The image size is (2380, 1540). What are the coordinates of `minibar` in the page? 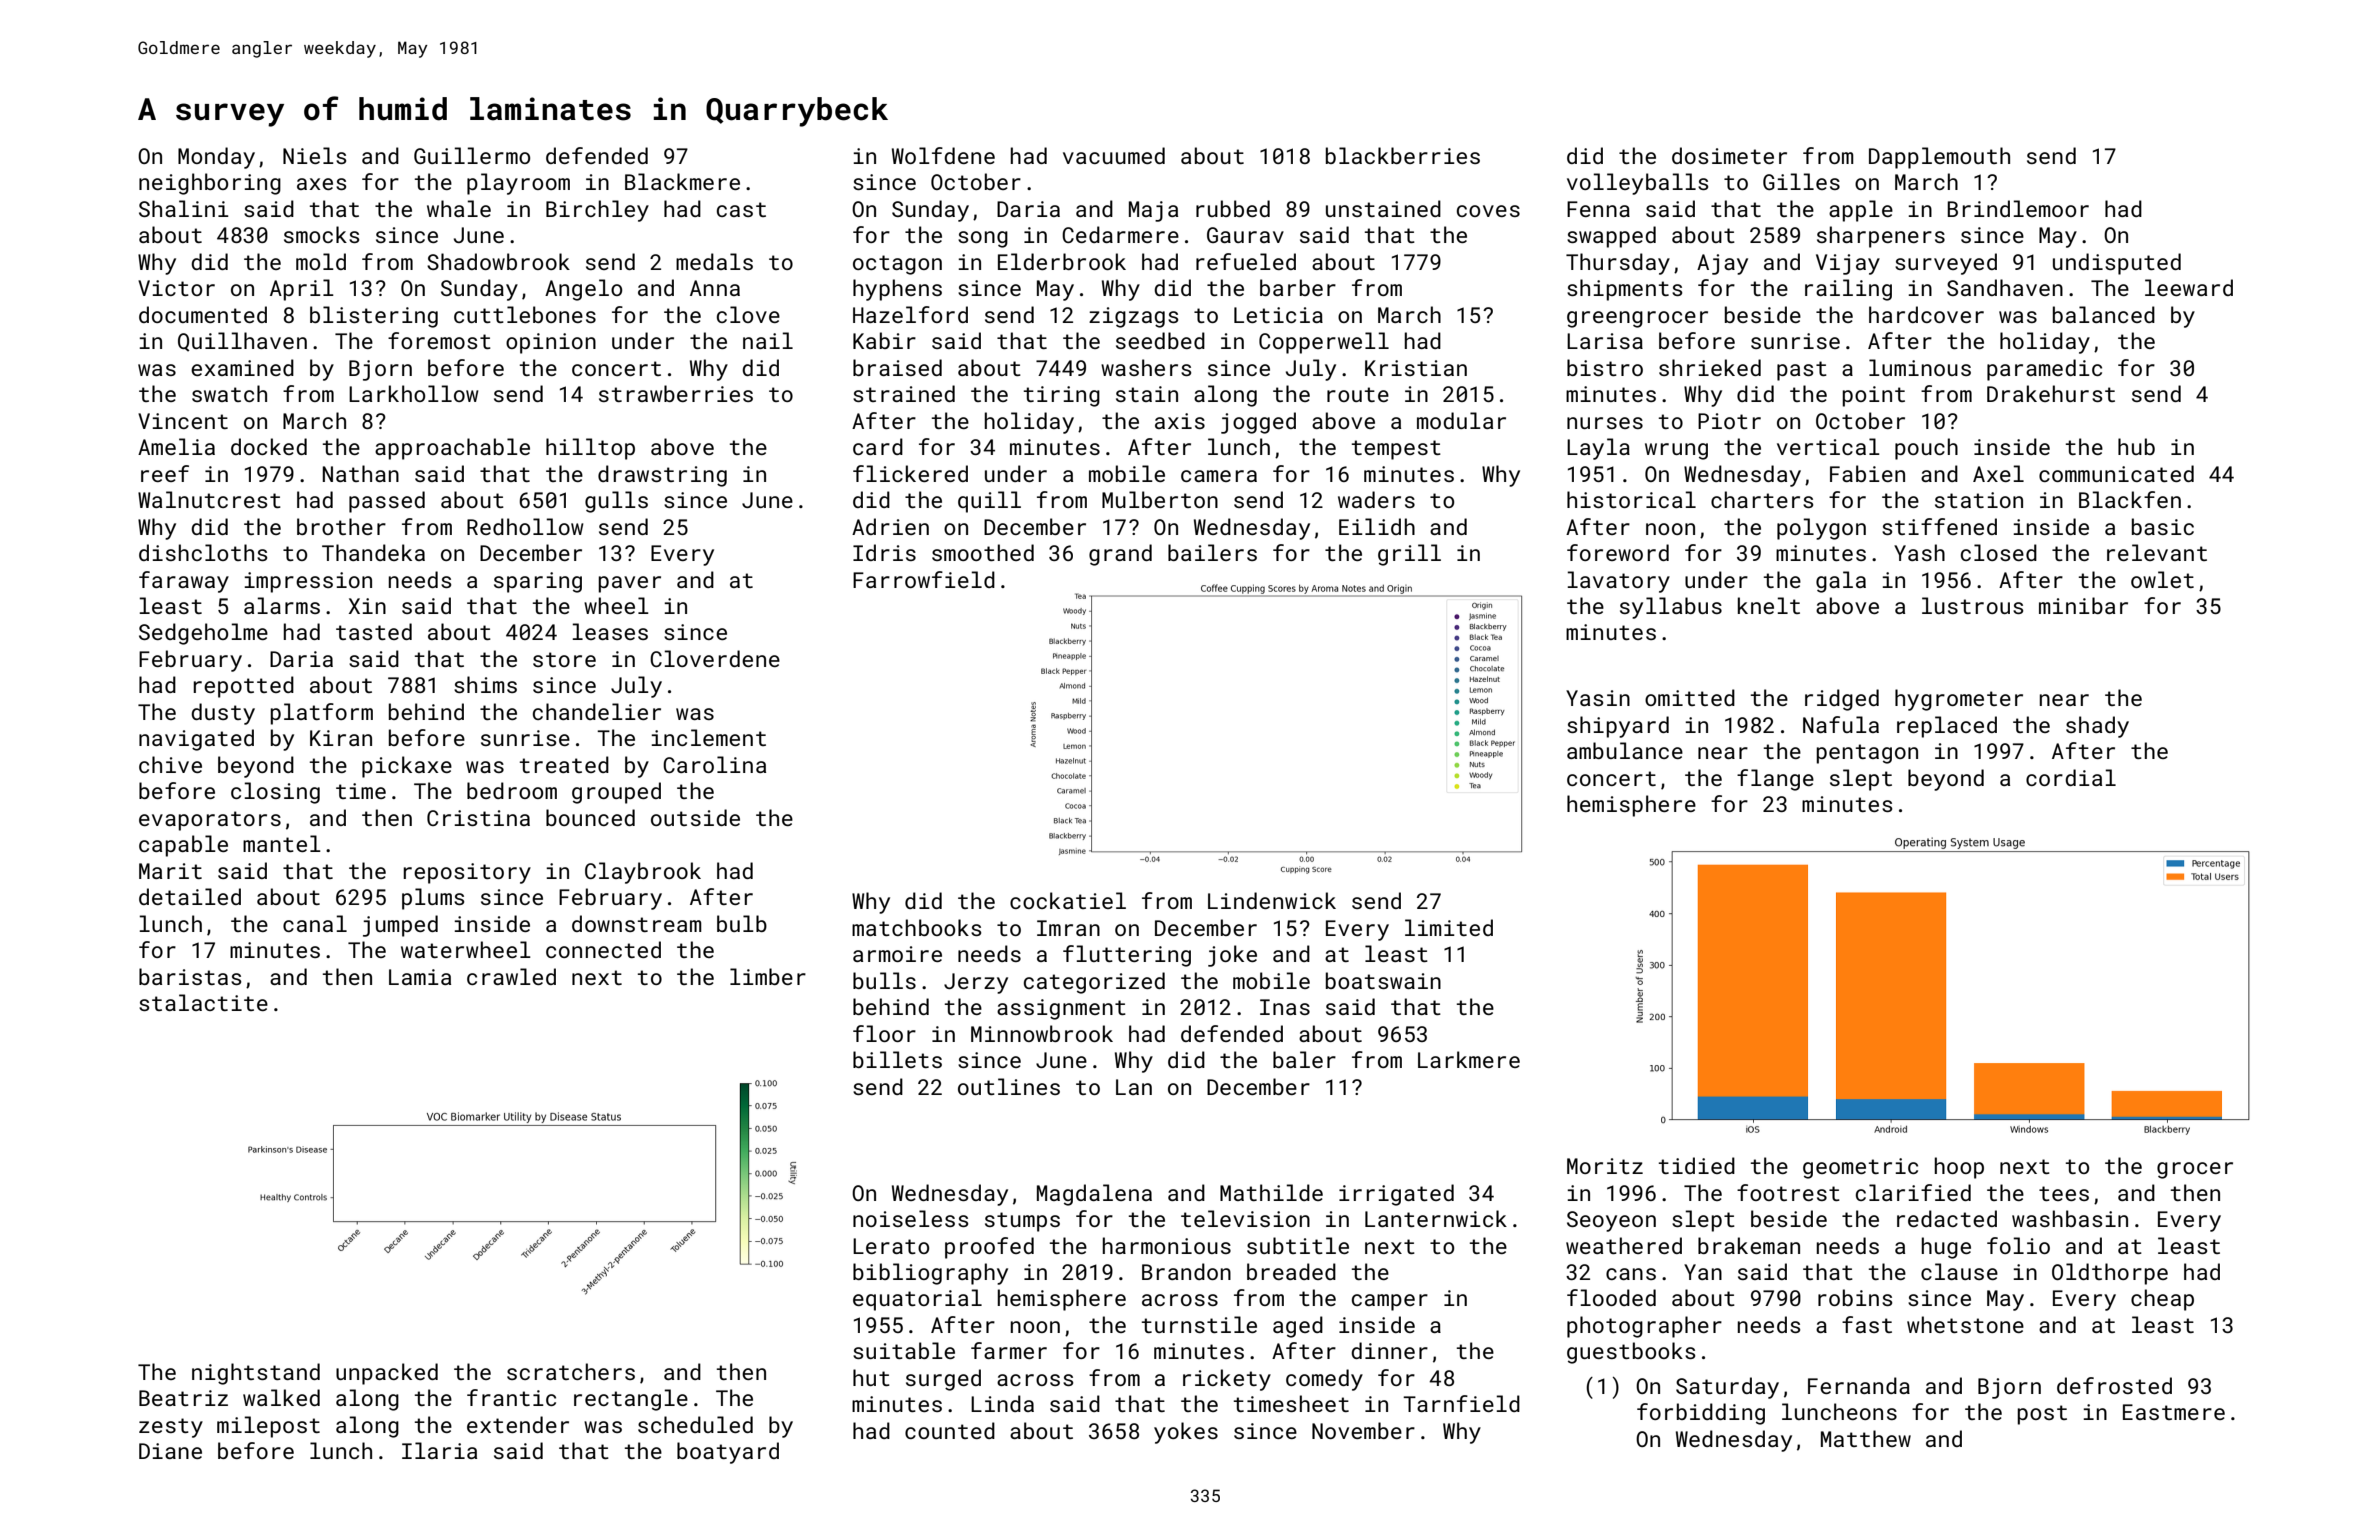 It's located at (2083, 605).
